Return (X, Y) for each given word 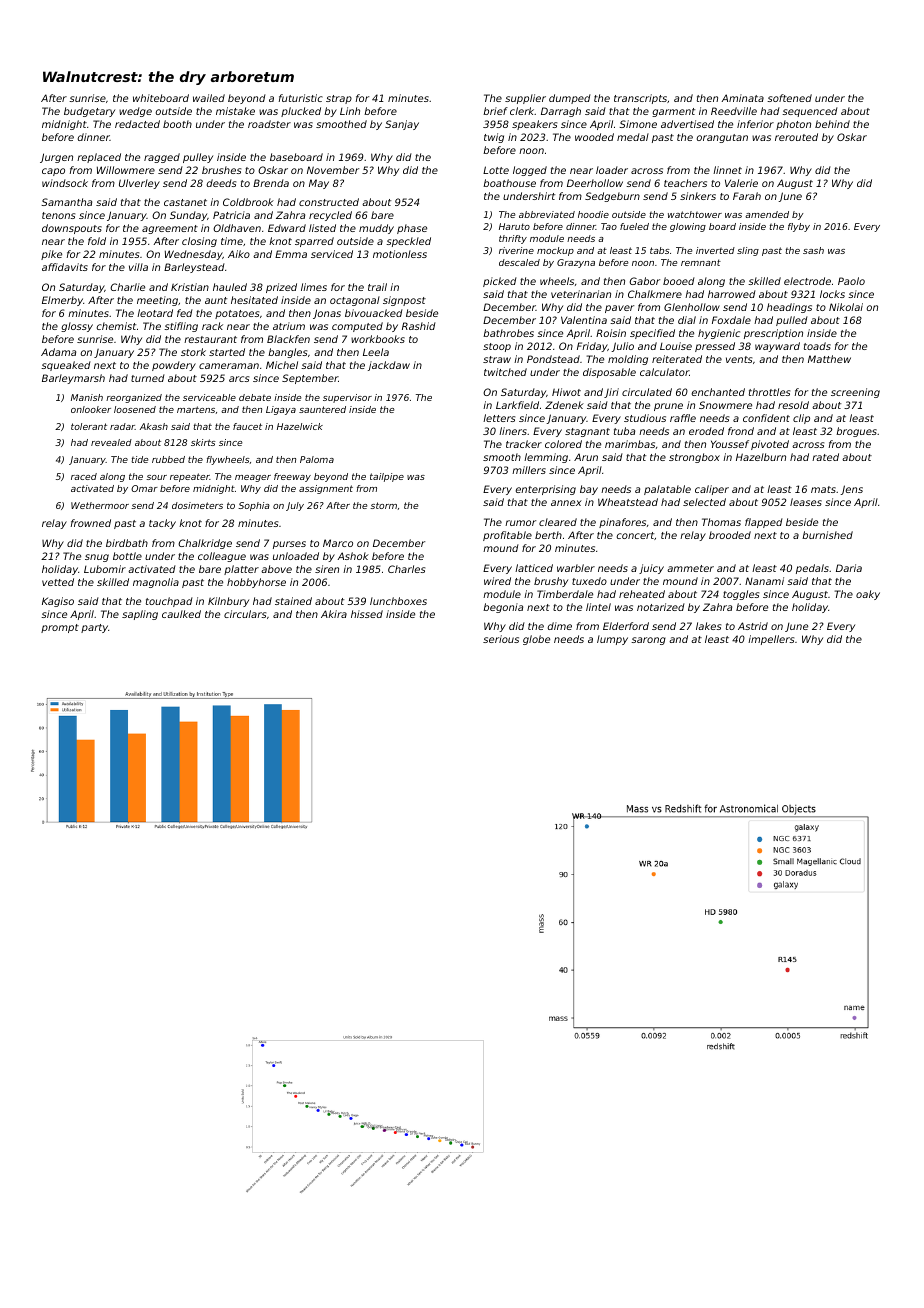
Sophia (254, 506)
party (94, 628)
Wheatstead (628, 502)
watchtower (695, 214)
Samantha (66, 202)
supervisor (347, 398)
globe (536, 640)
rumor (520, 523)
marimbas (630, 444)
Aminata (743, 98)
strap (339, 99)
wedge (135, 112)
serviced (332, 254)
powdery (174, 366)
